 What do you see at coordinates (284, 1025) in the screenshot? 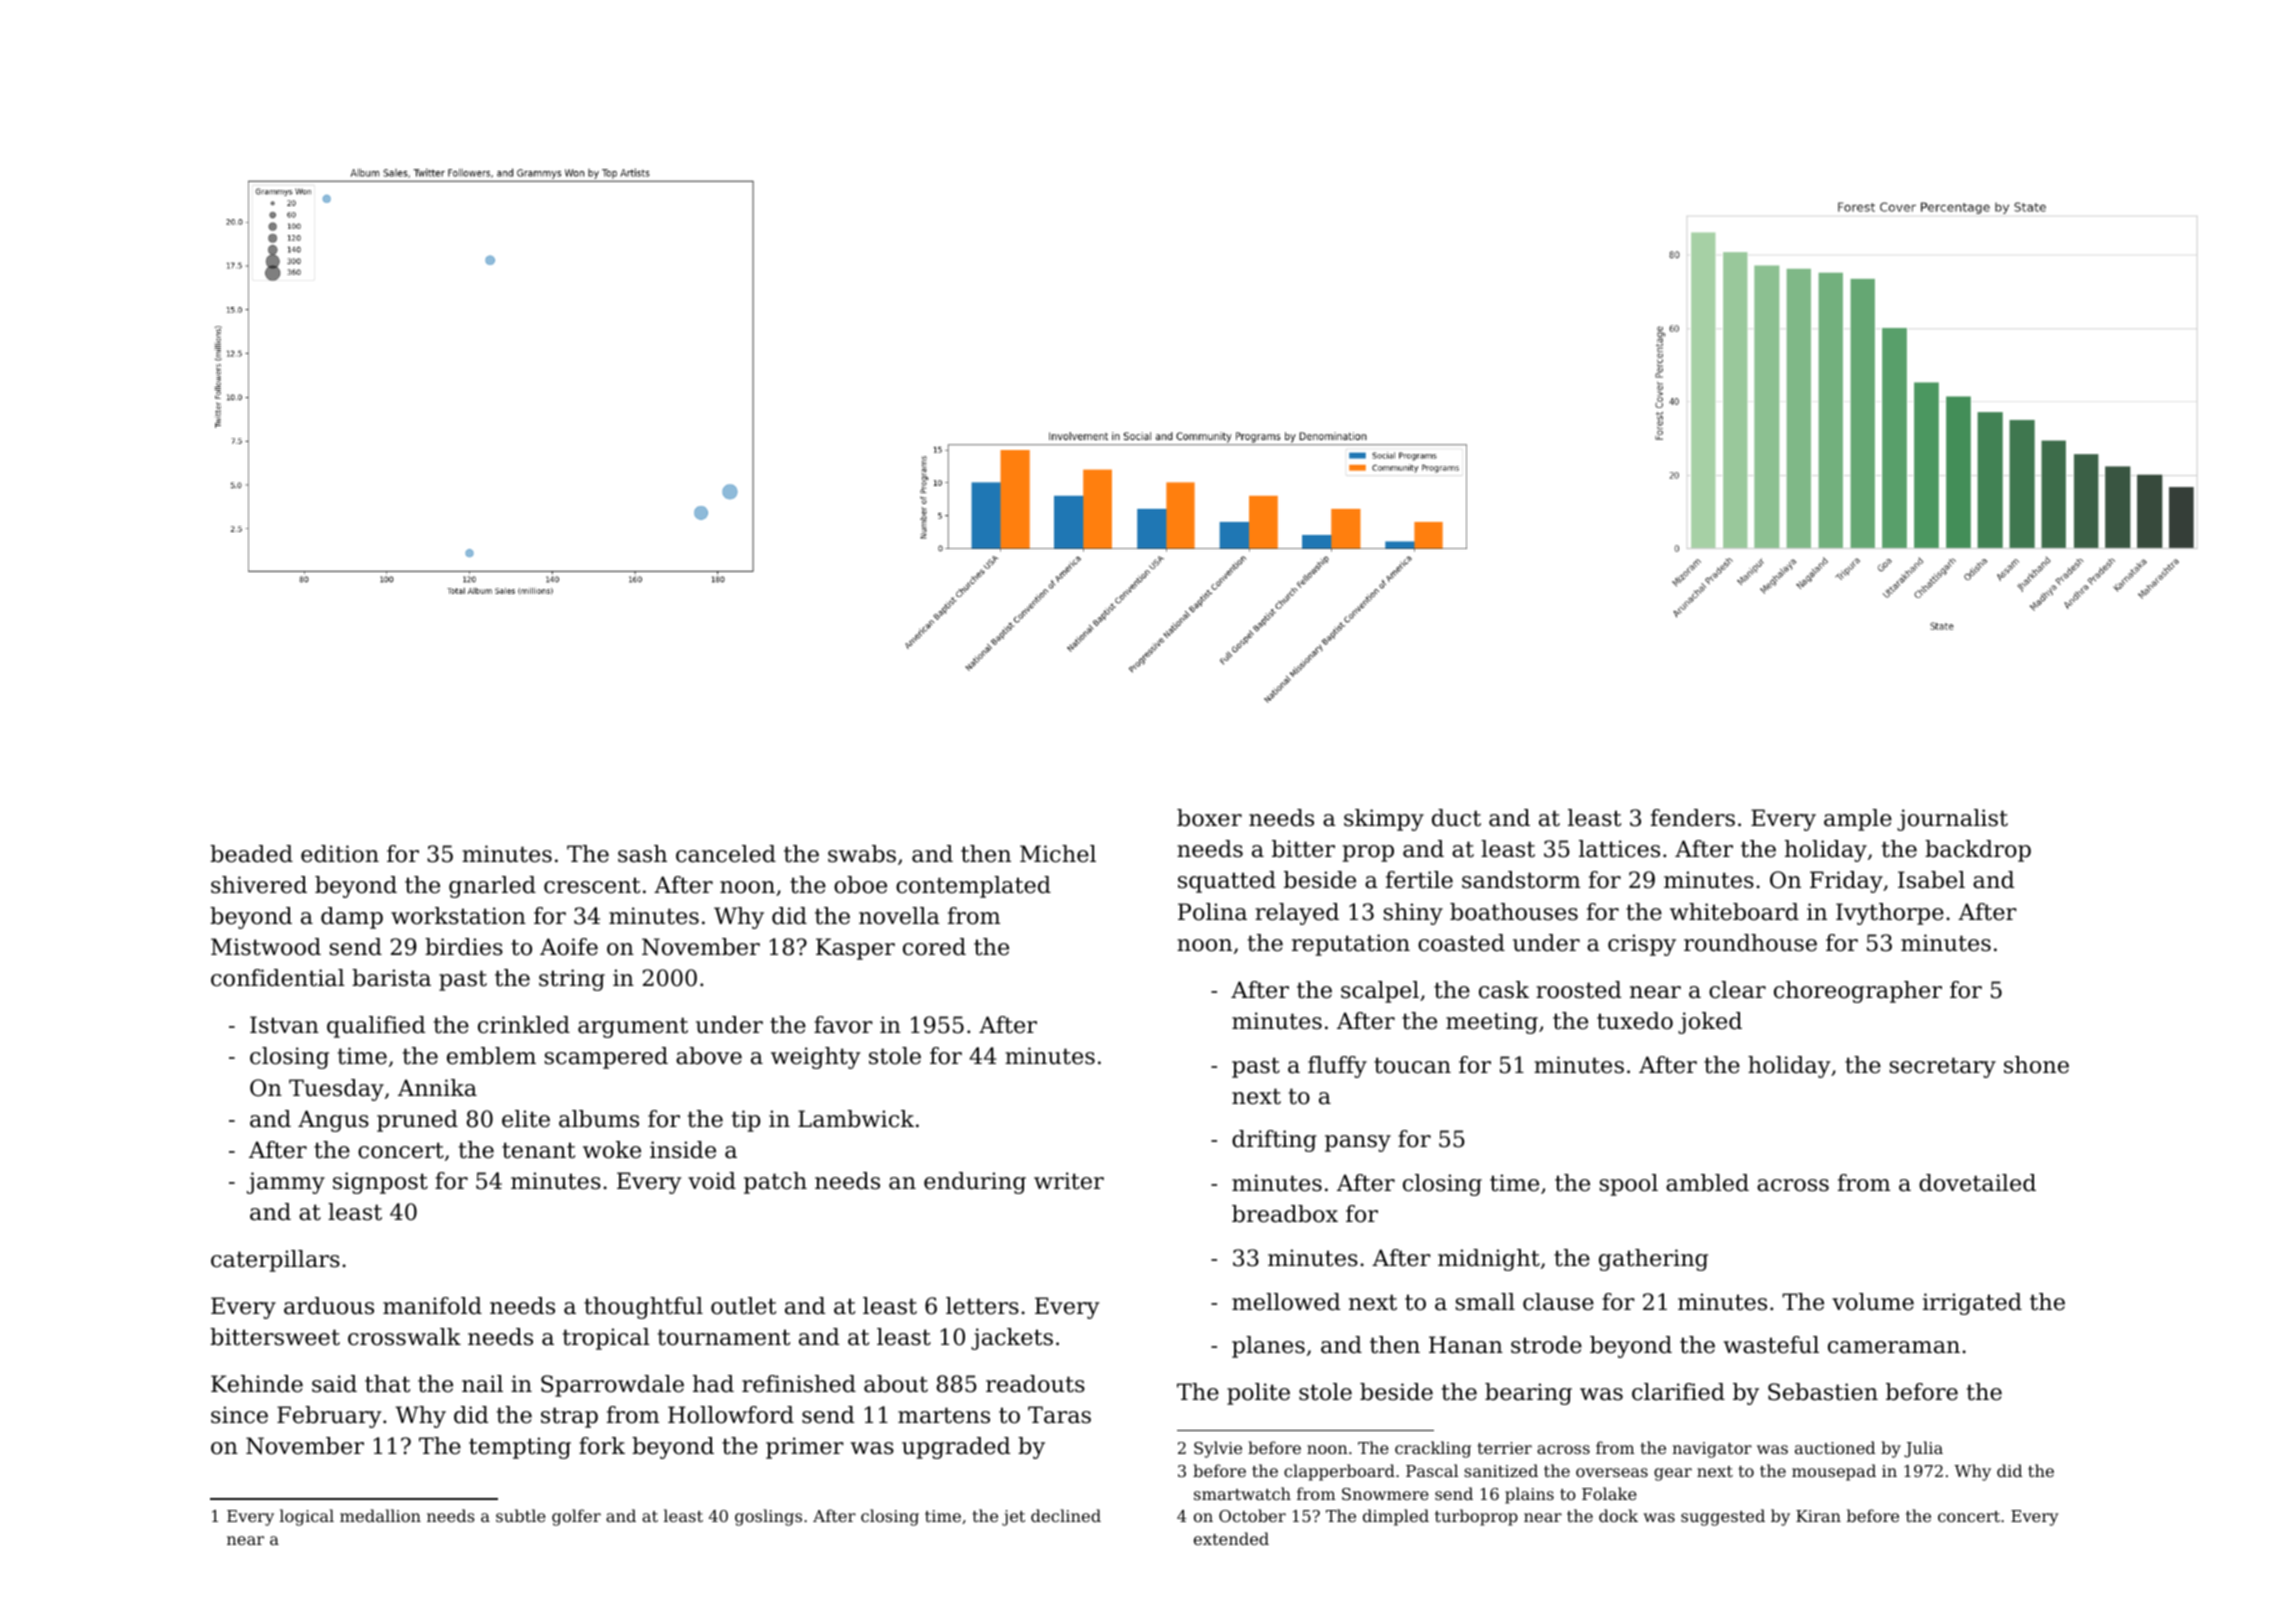
I see `Istvan` at bounding box center [284, 1025].
